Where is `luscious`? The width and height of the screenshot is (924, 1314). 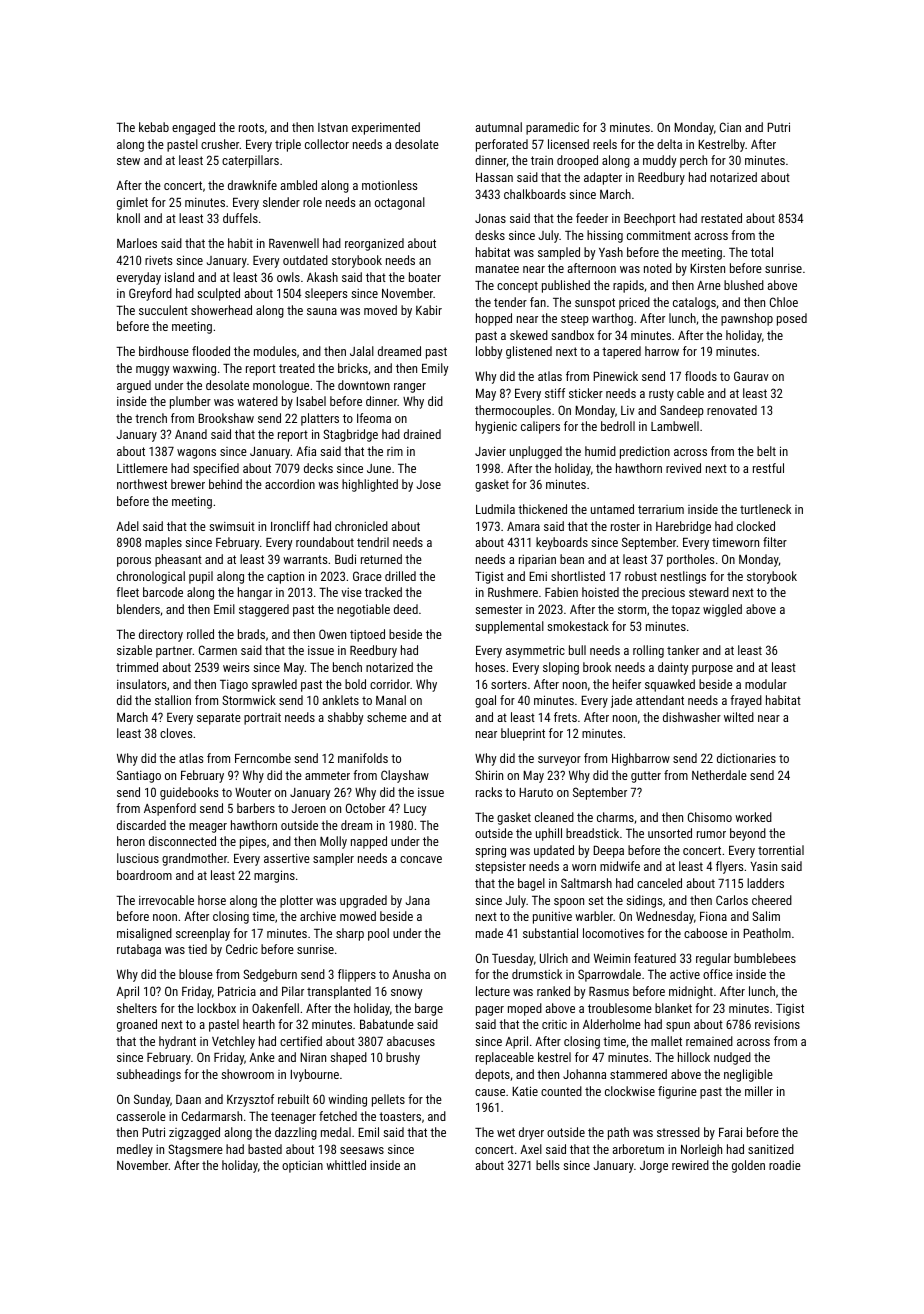 luscious is located at coordinates (138, 858).
